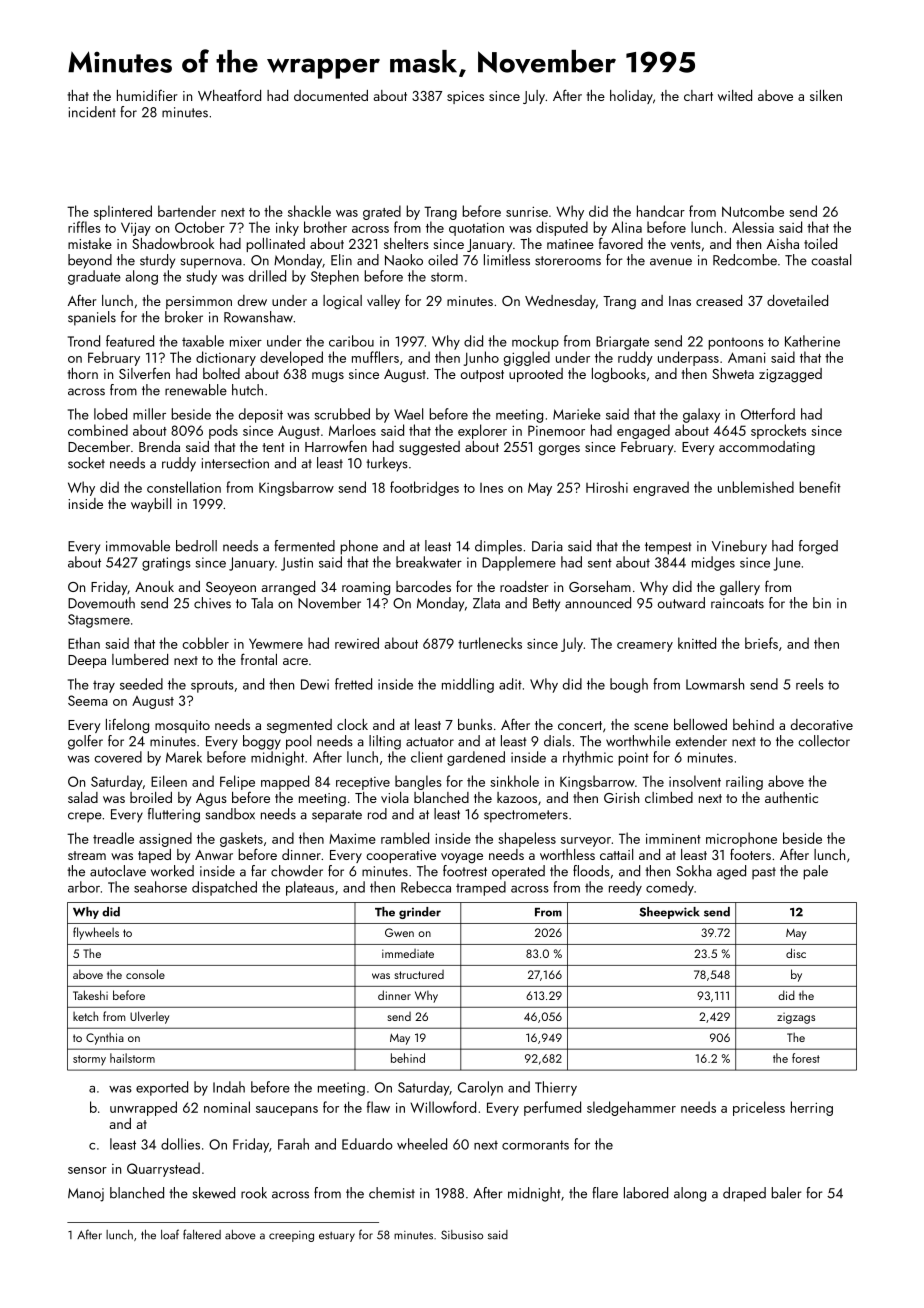 Image resolution: width=924 pixels, height=1308 pixels. What do you see at coordinates (96, 933) in the page?
I see `flywheels` at bounding box center [96, 933].
